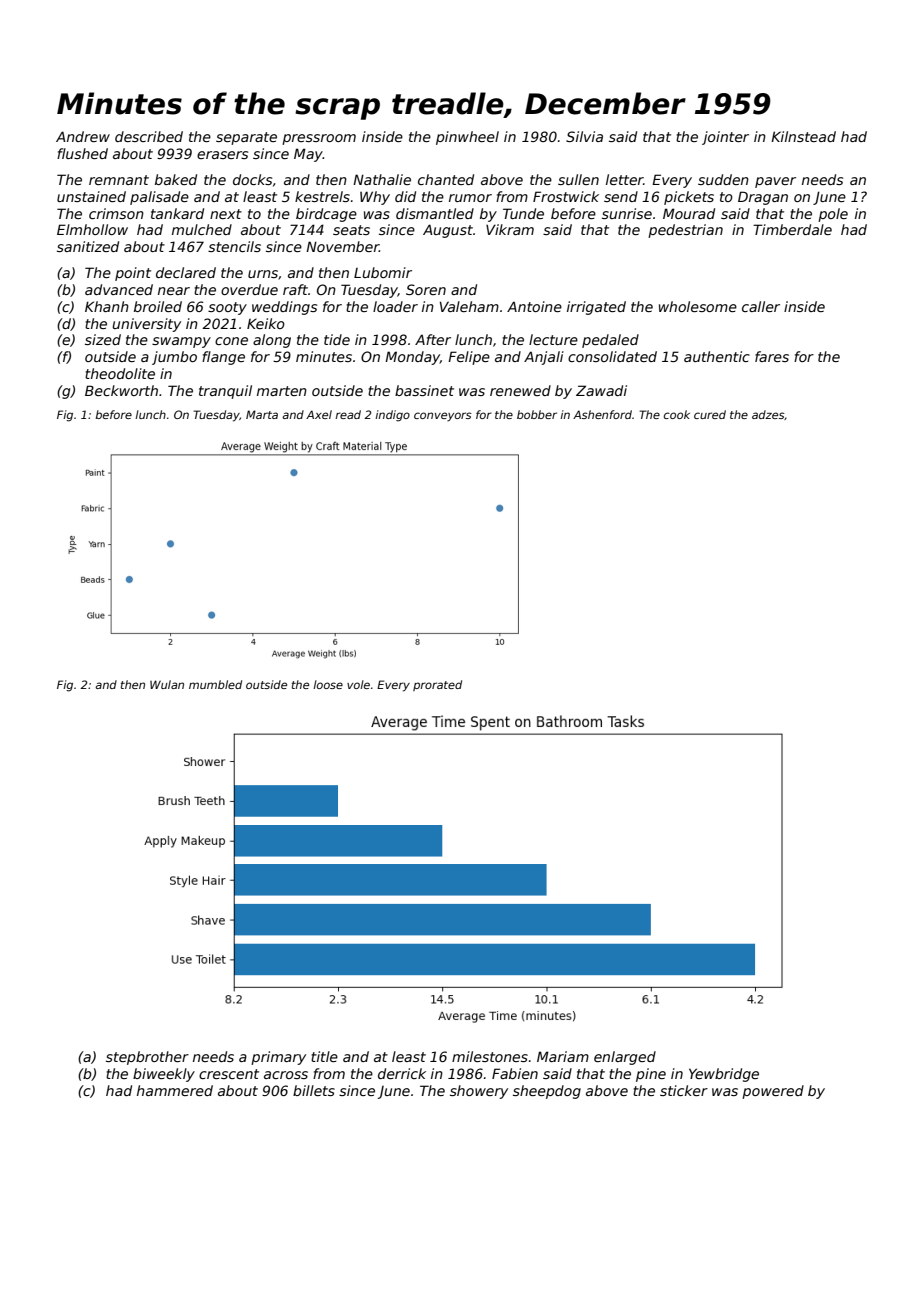  What do you see at coordinates (167, 684) in the screenshot?
I see `Wulan` at bounding box center [167, 684].
